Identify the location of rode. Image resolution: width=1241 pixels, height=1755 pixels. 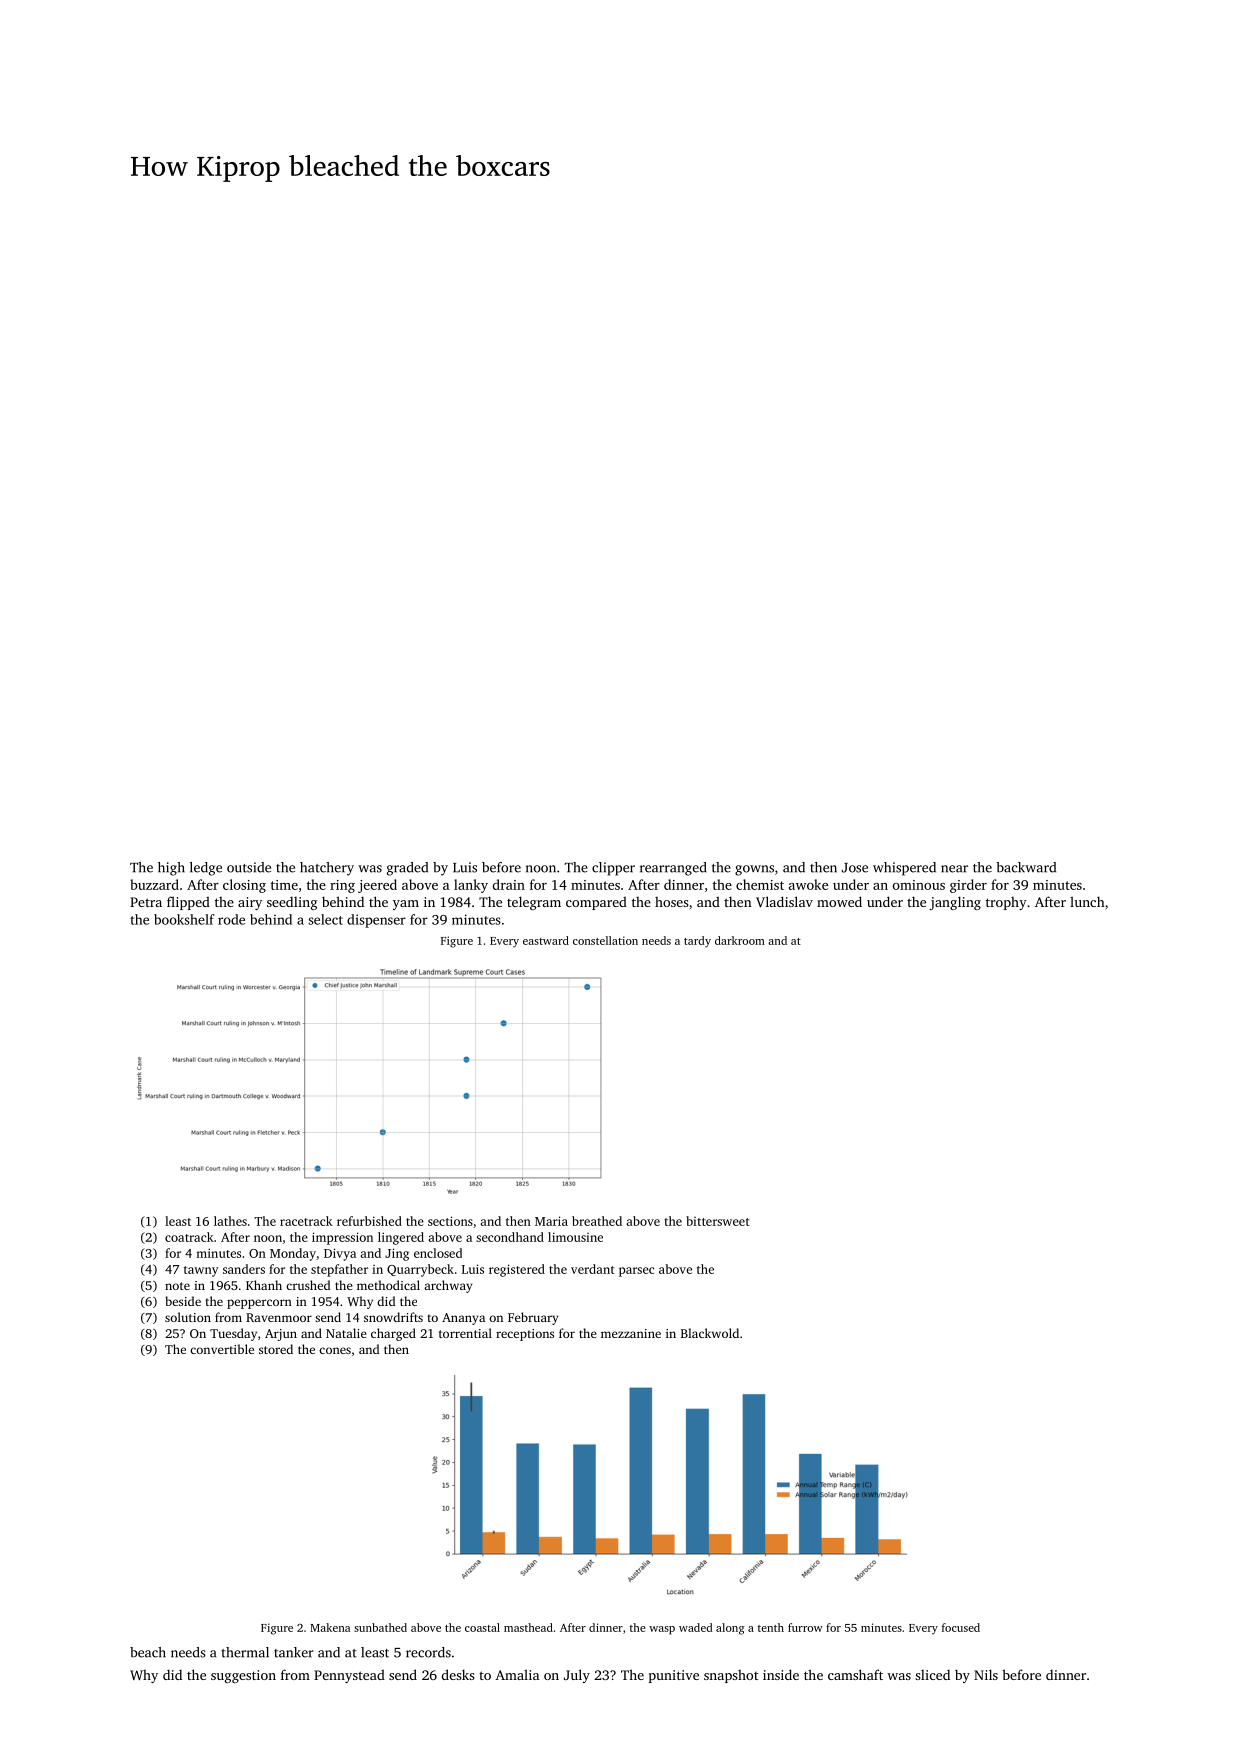
(231, 919).
